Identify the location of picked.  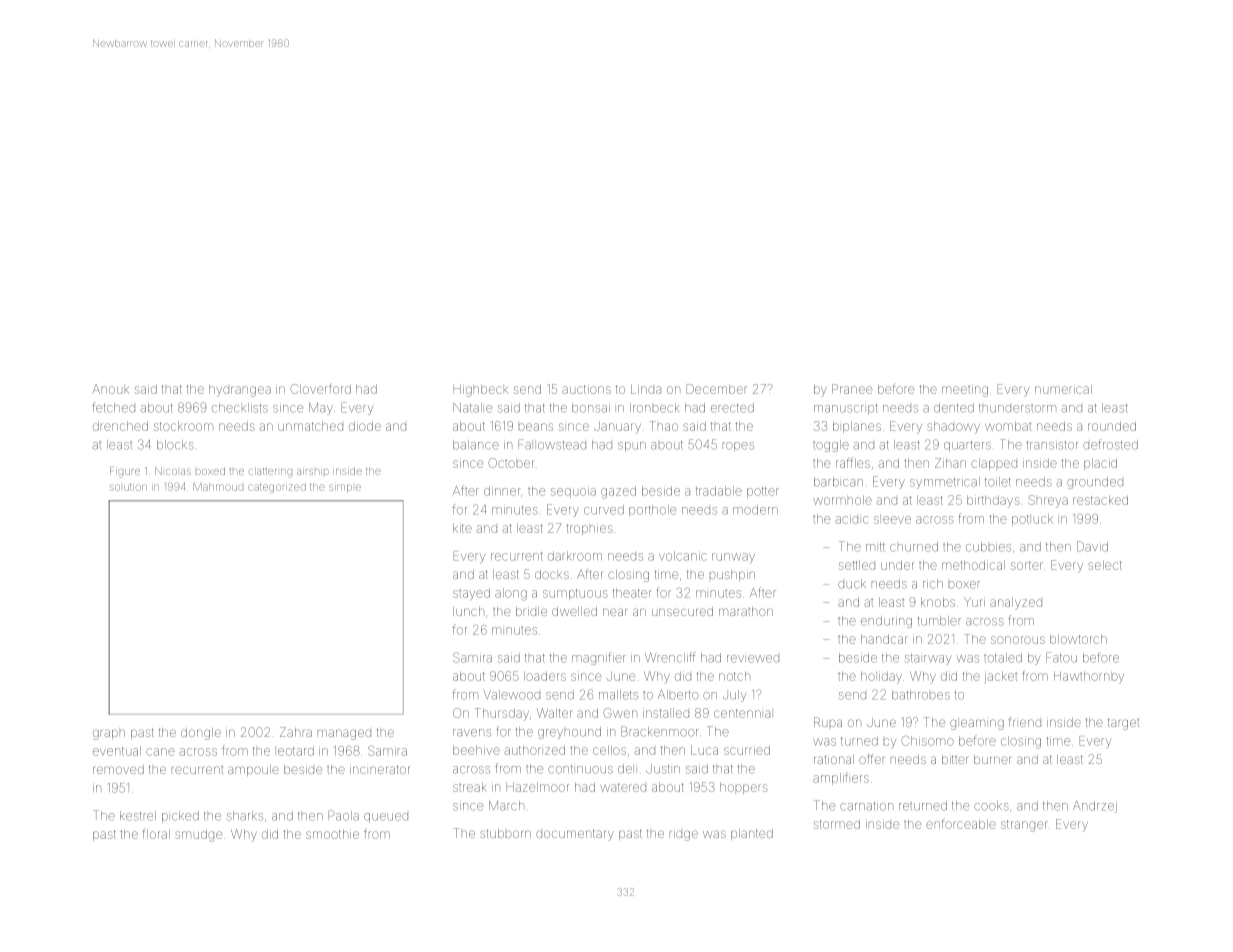
(180, 817).
